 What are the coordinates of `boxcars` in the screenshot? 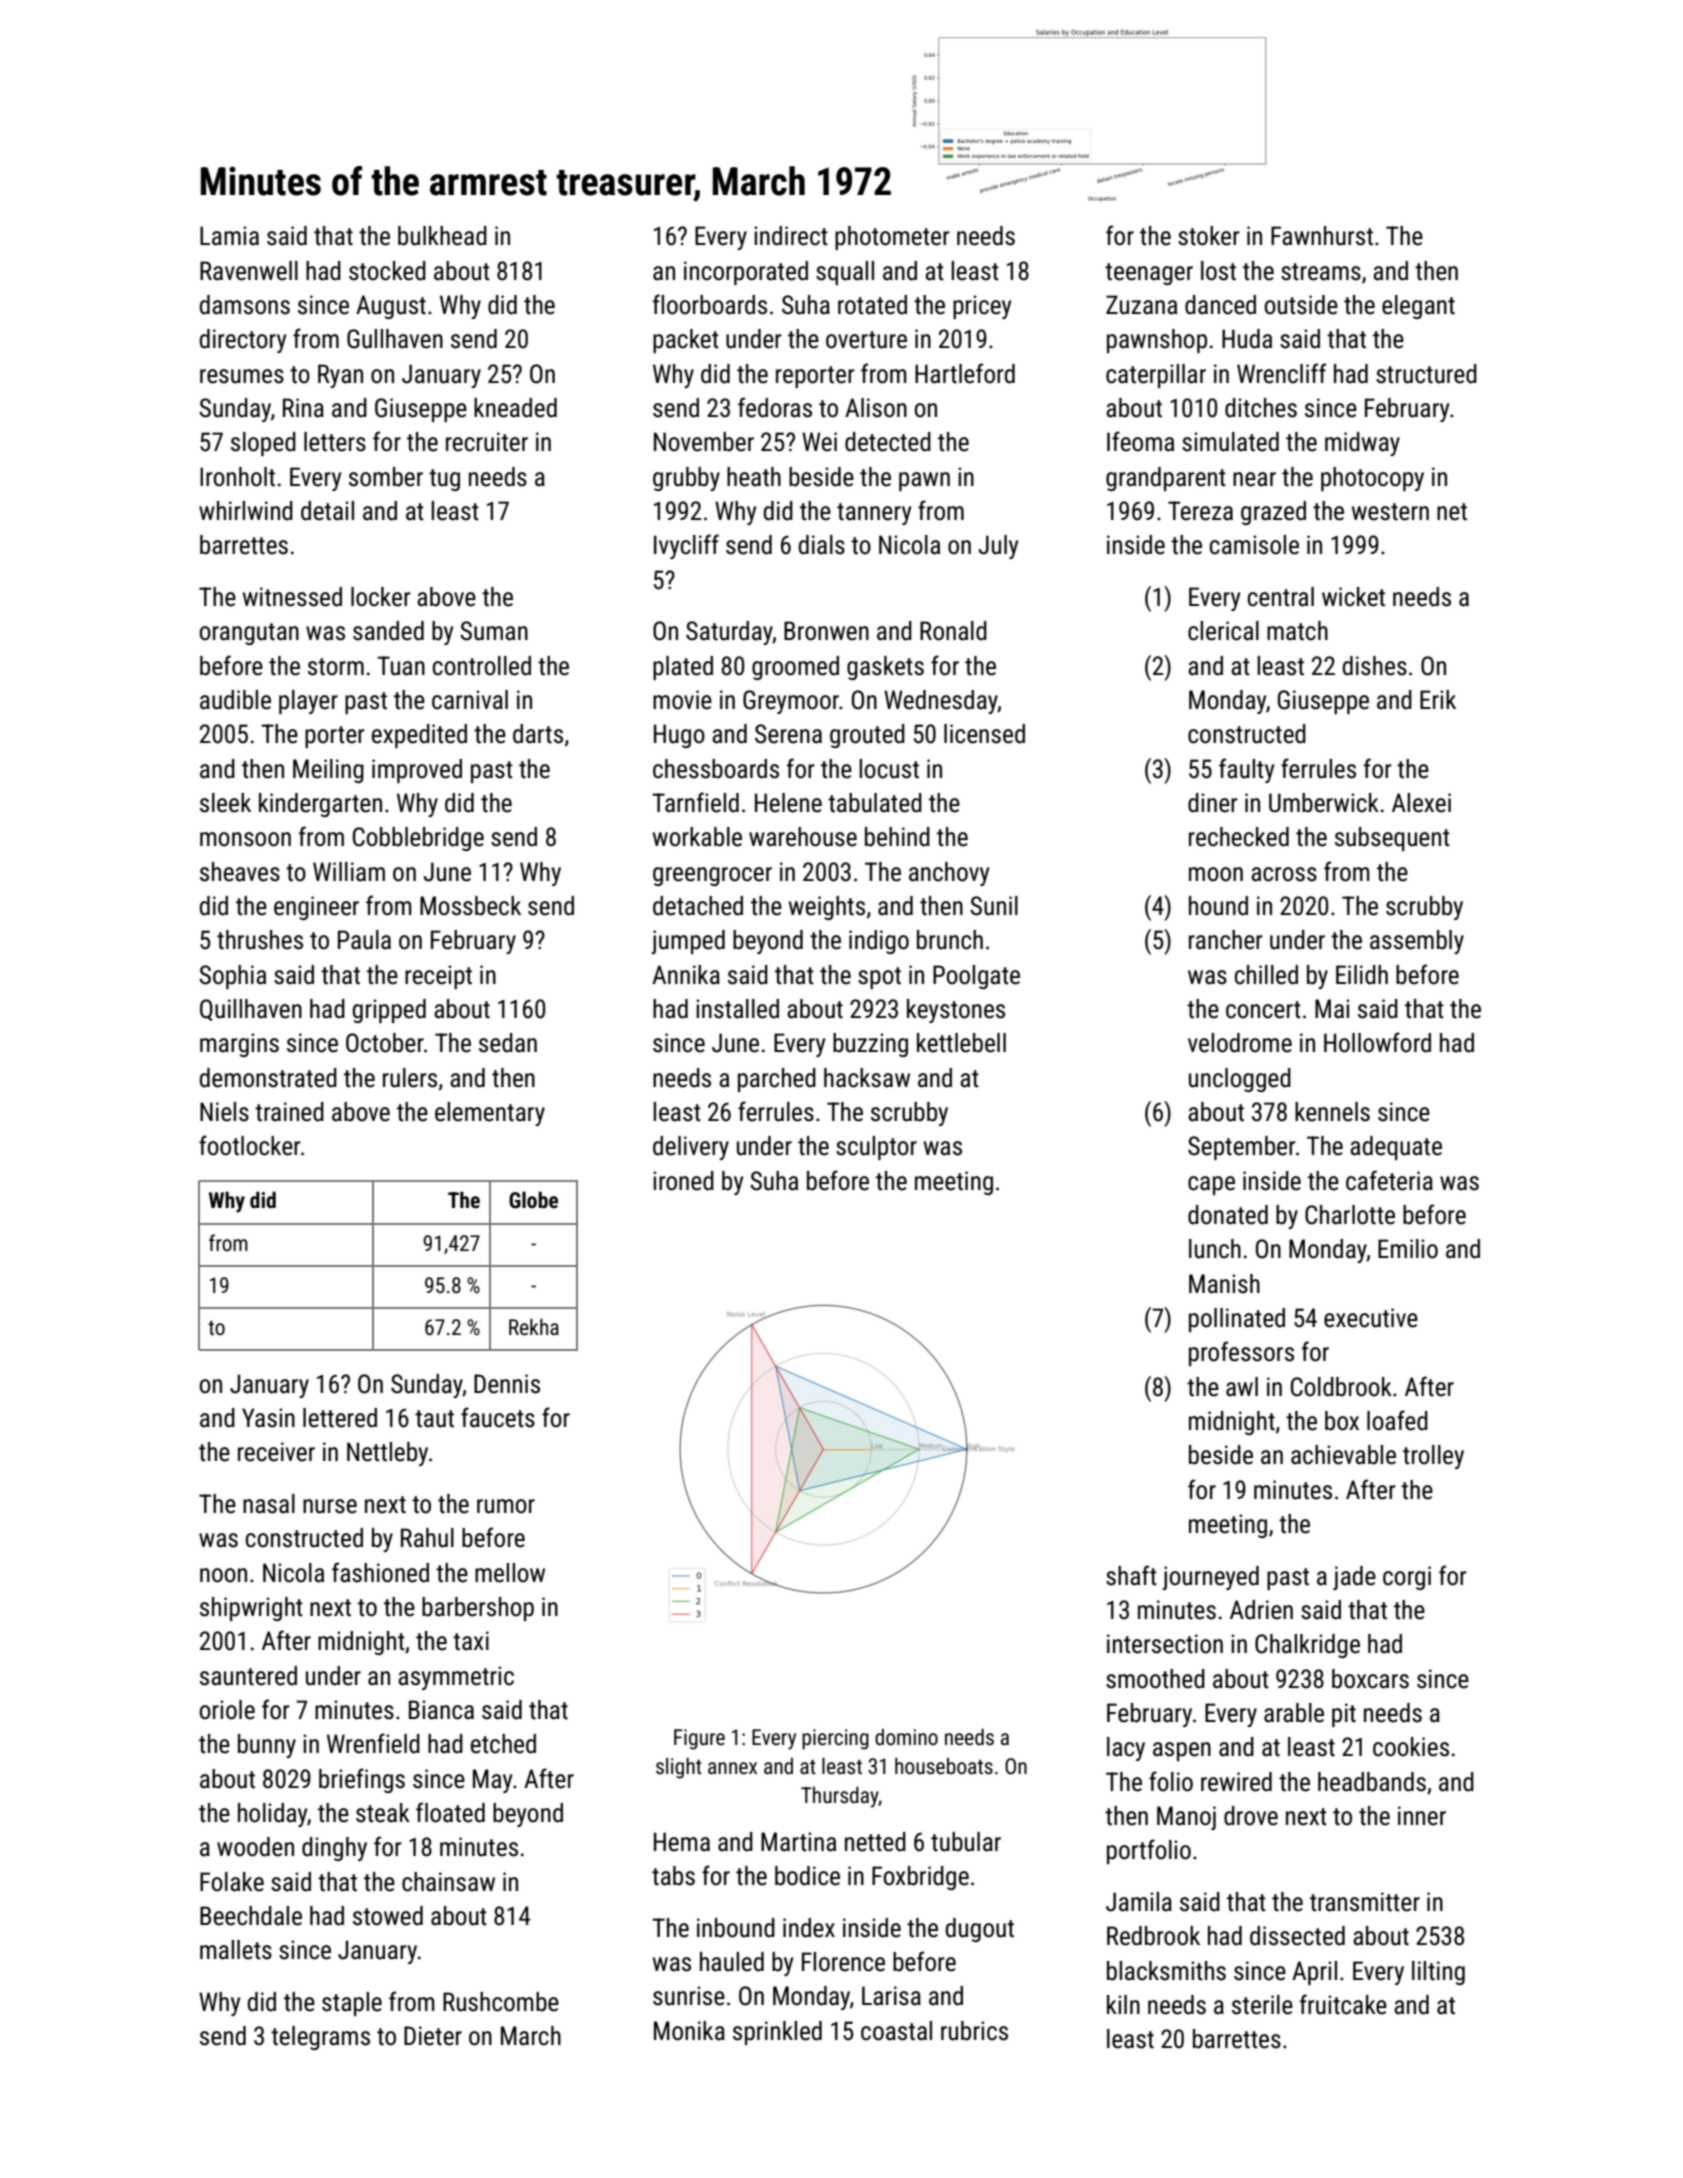 It's located at (1370, 1679).
